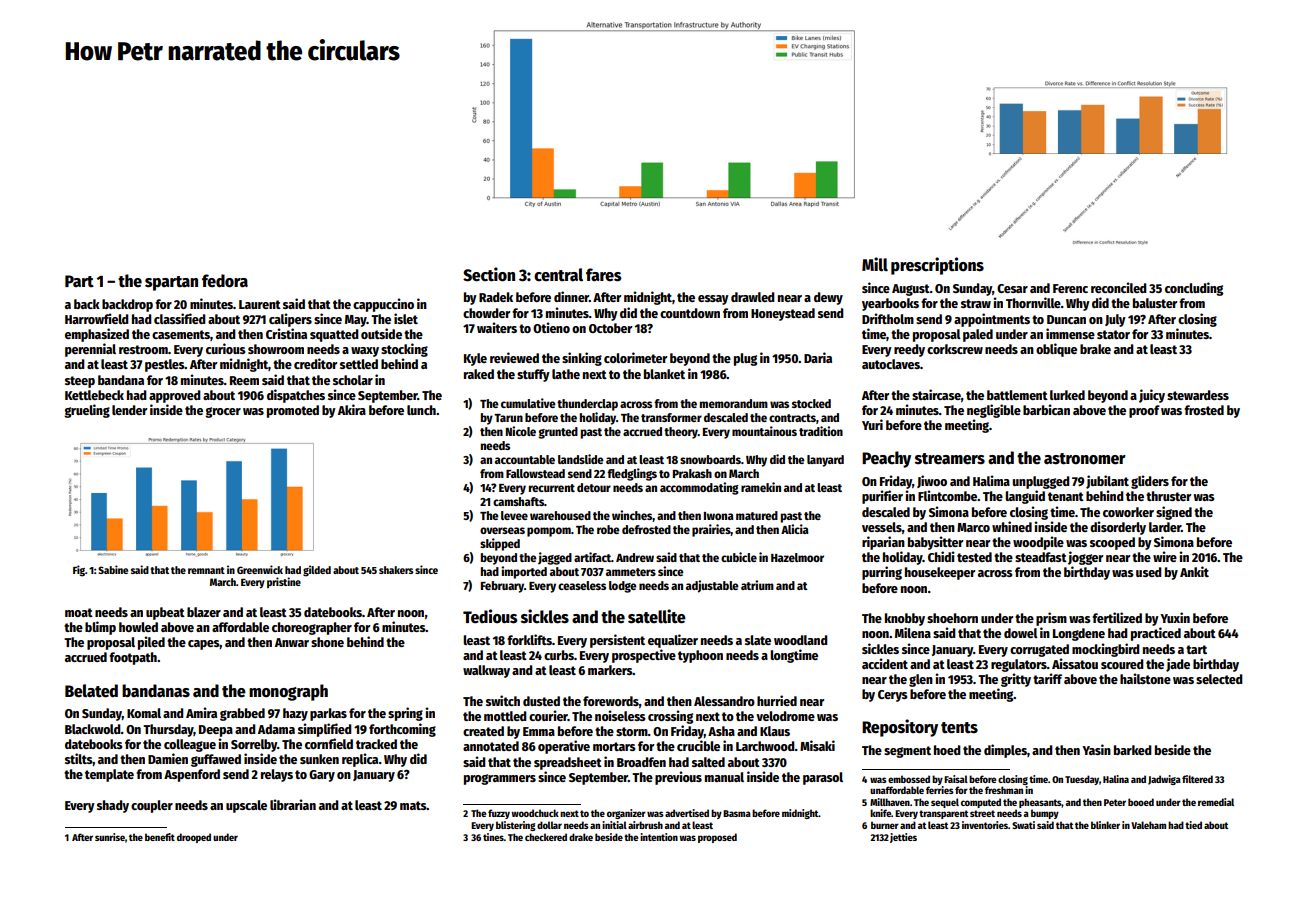 This document has width=1308, height=924. Describe the element at coordinates (992, 320) in the document. I see `appointments` at that location.
